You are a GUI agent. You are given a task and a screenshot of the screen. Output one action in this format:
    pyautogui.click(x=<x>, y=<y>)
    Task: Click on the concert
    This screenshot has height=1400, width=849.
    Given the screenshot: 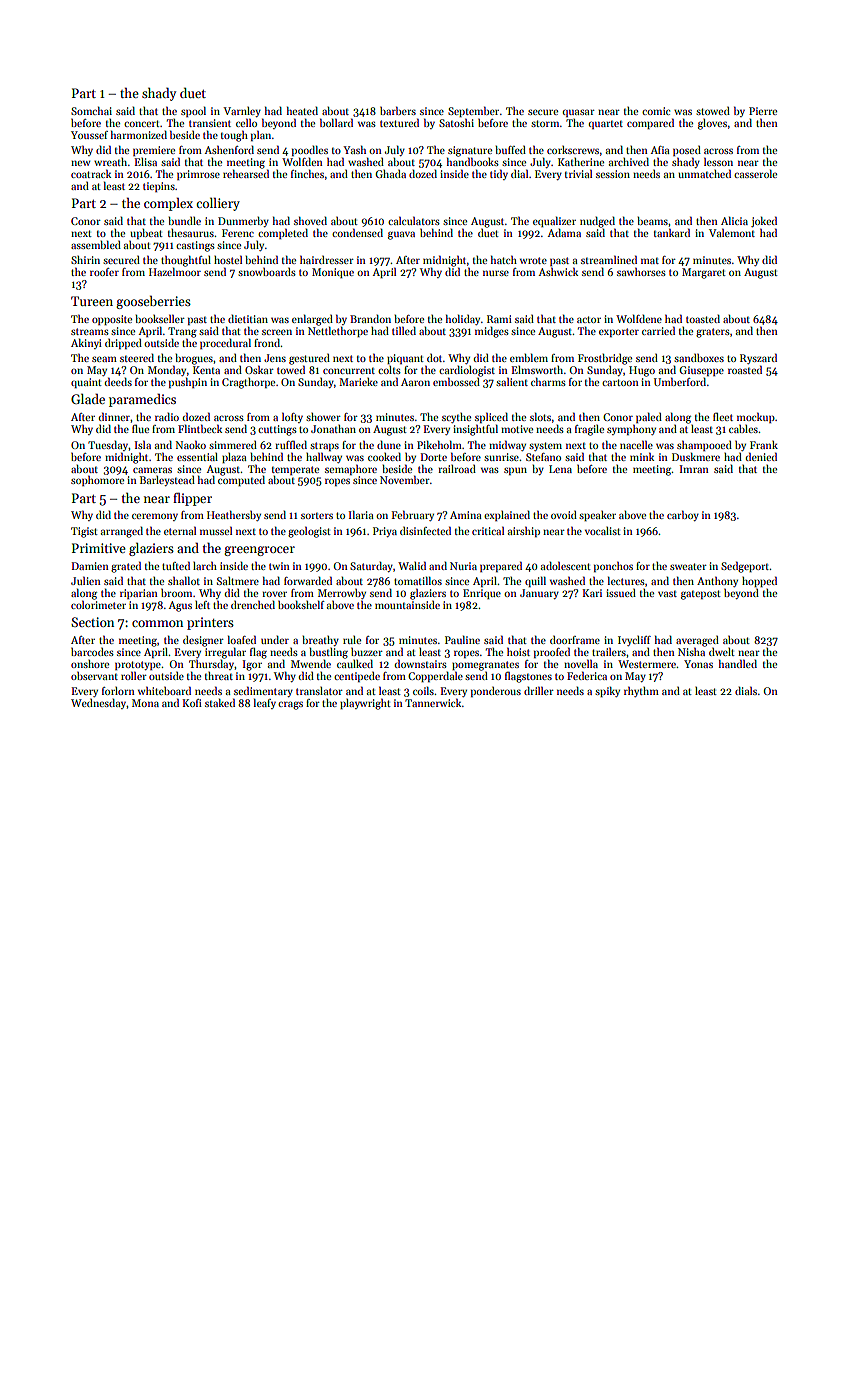 What is the action you would take?
    pyautogui.click(x=142, y=123)
